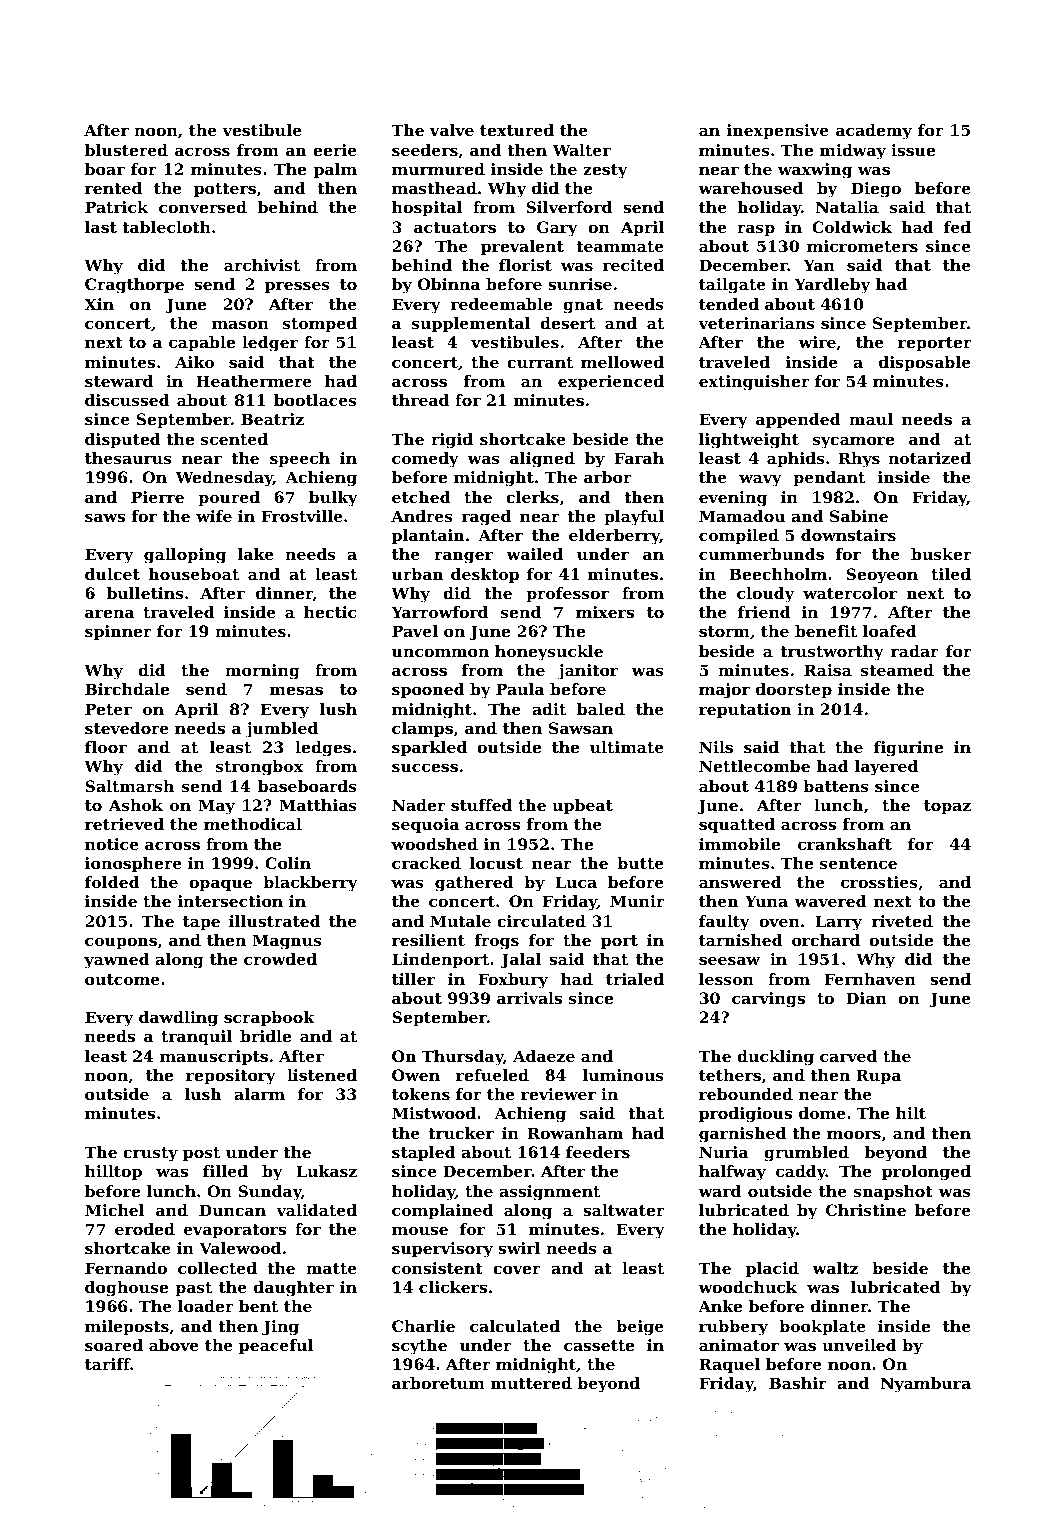  Describe the element at coordinates (531, 1383) in the screenshot. I see `muttered` at that location.
